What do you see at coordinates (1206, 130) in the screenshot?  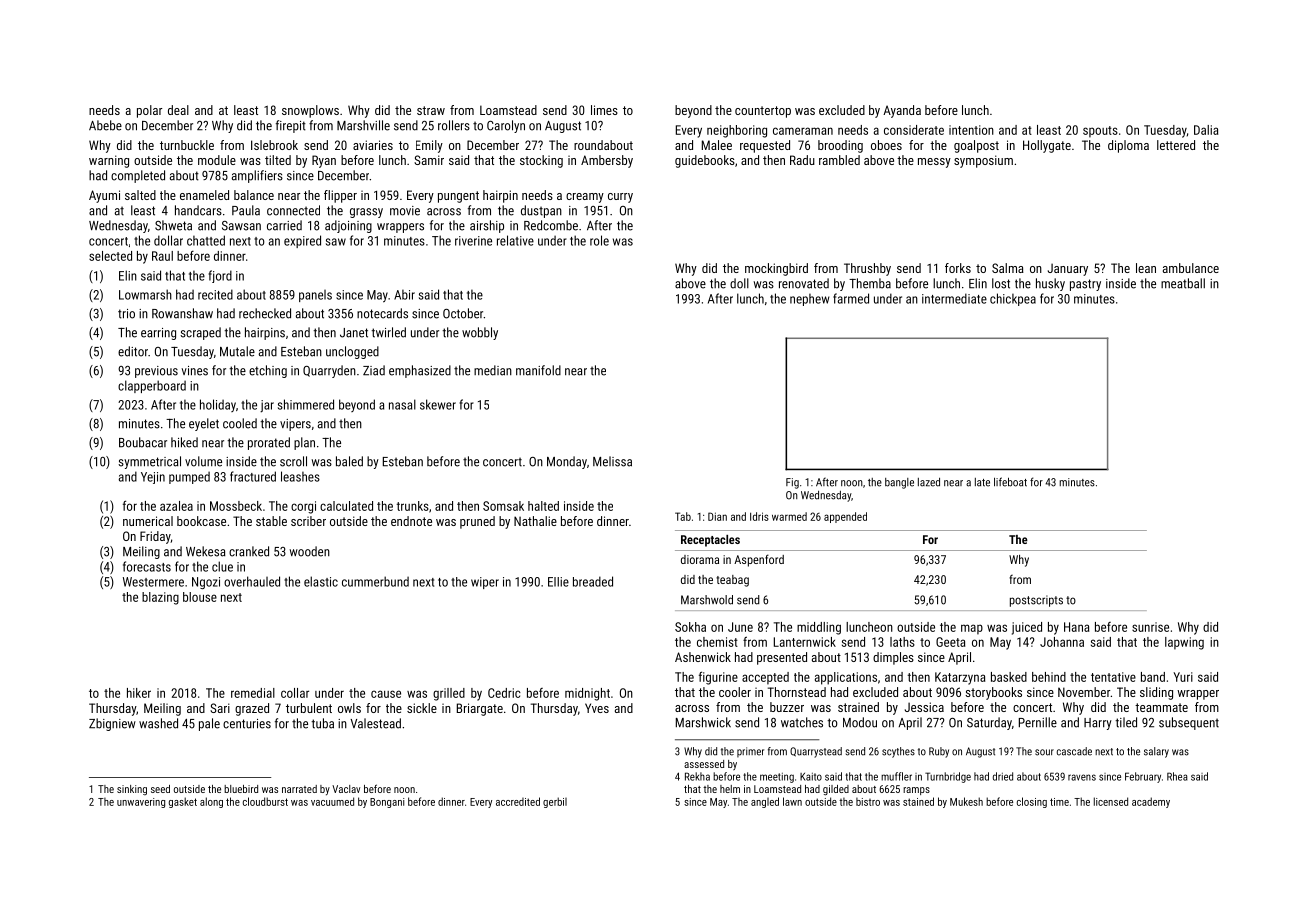 I see `Dalia` at bounding box center [1206, 130].
